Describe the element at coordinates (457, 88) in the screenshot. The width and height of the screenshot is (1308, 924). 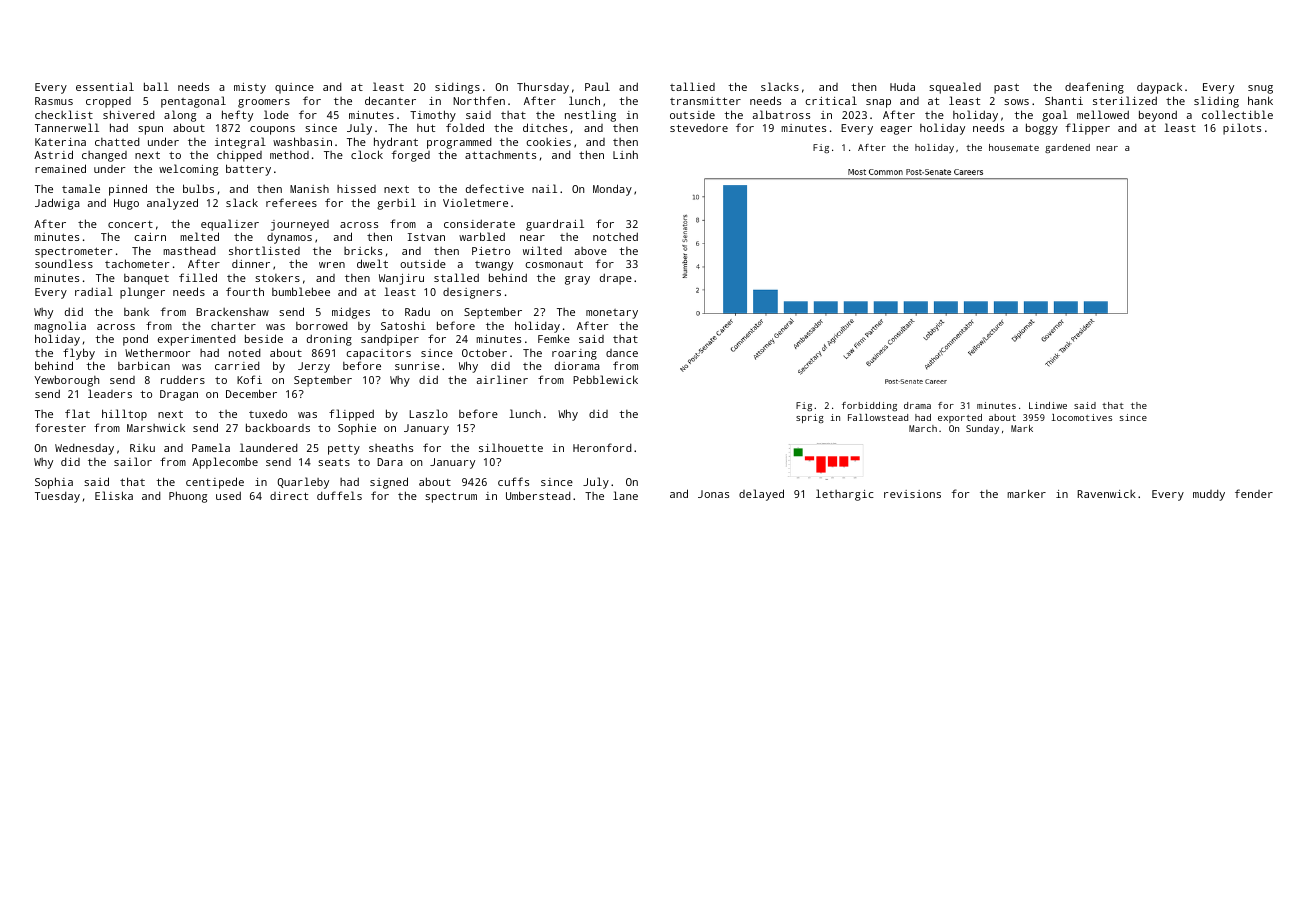
I see `sidings` at that location.
